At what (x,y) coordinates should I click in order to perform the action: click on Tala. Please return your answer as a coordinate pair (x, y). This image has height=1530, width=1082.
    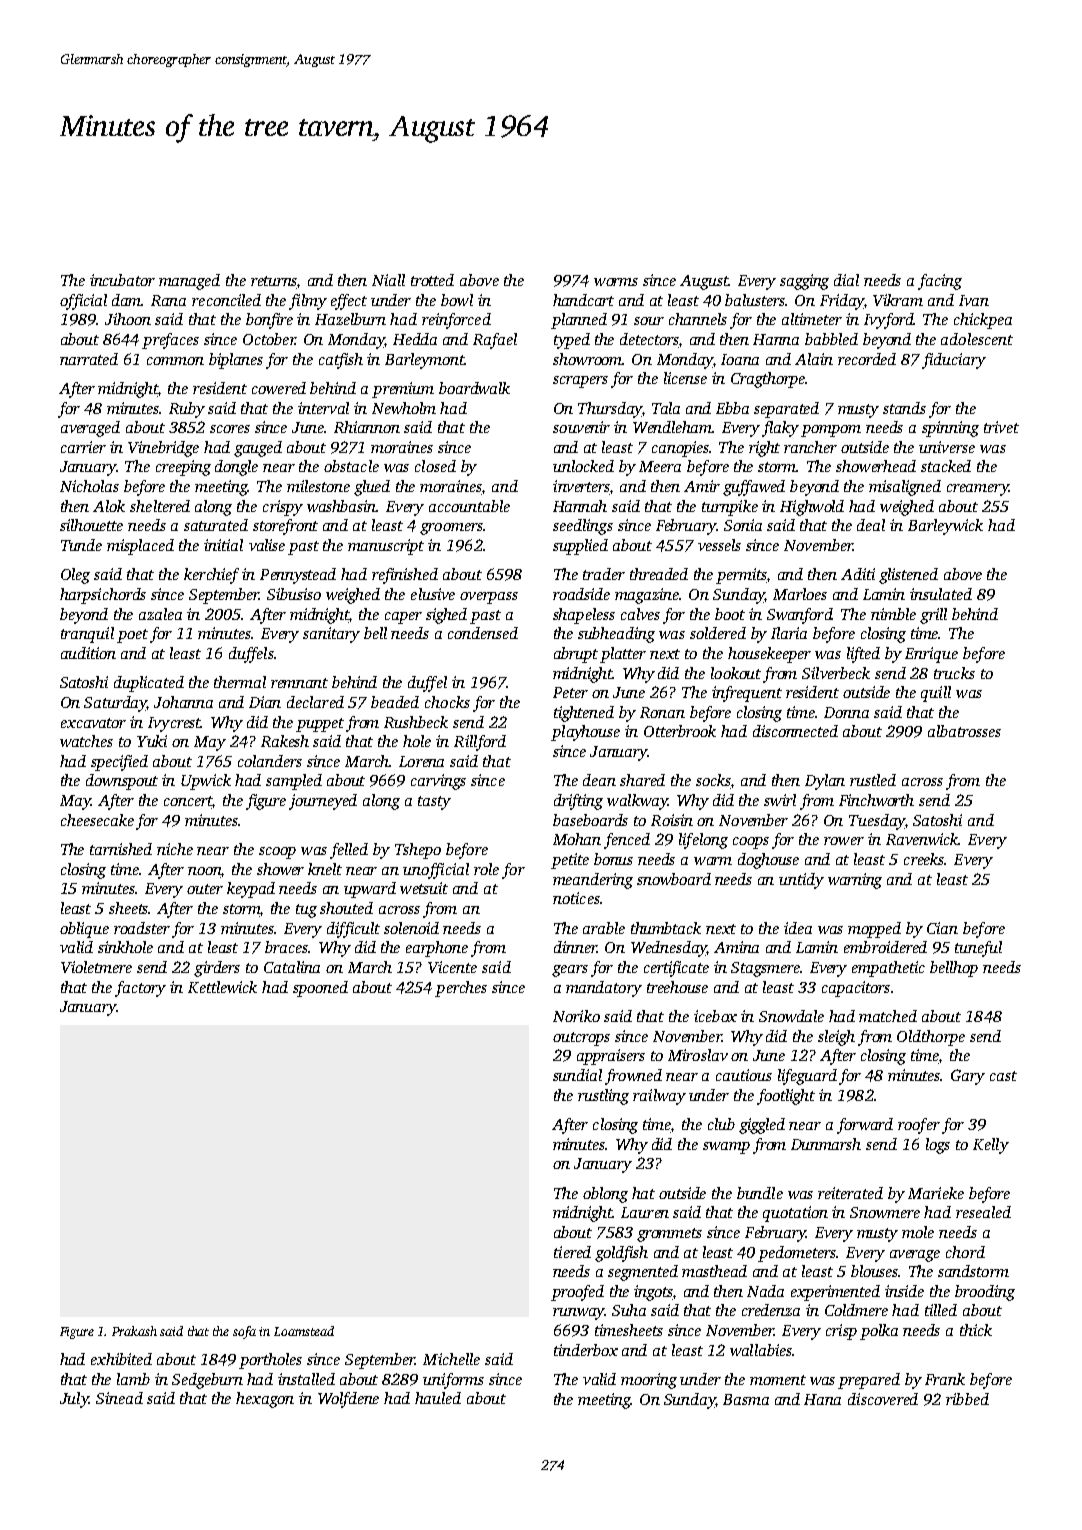
    Looking at the image, I should click on (666, 408).
